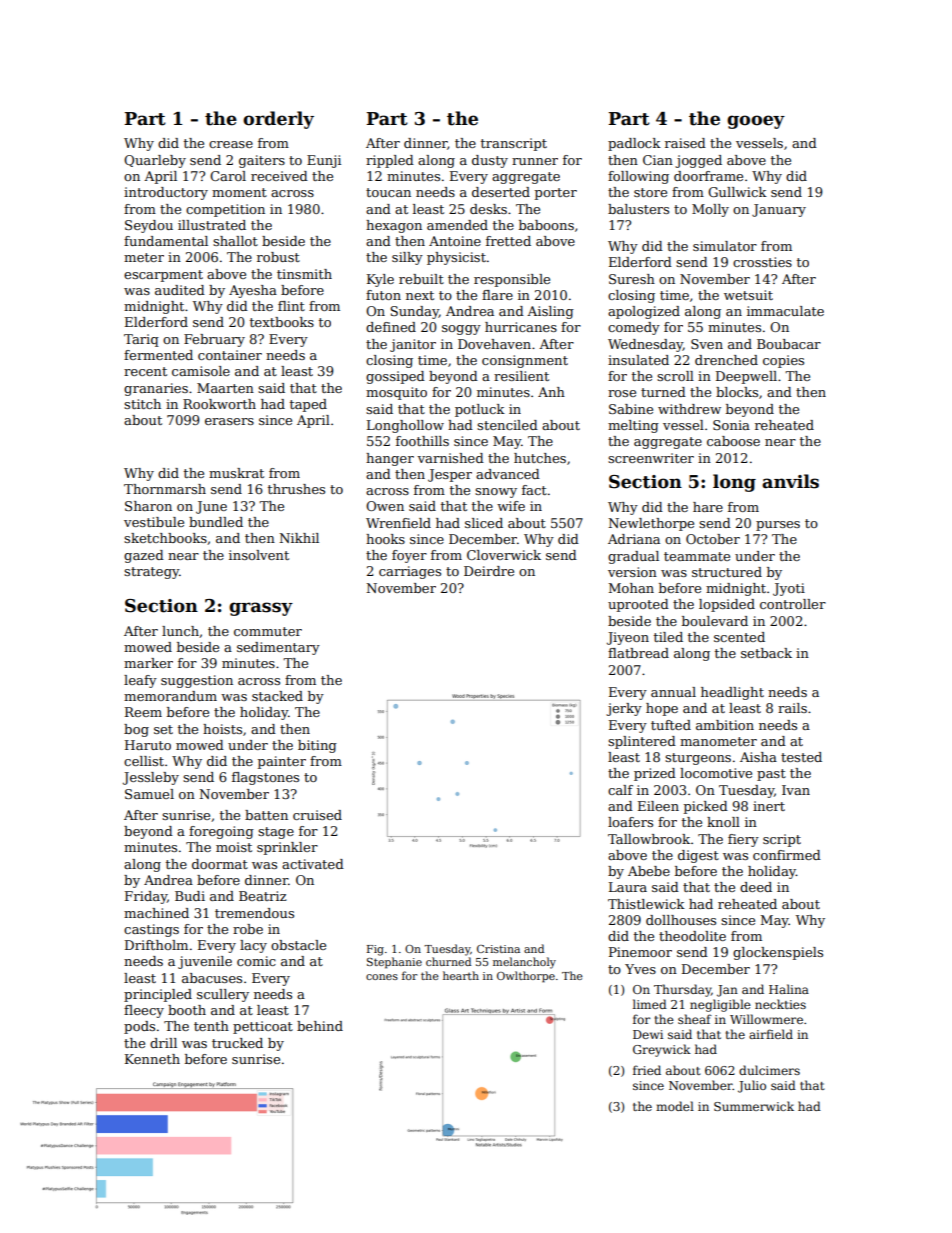 The width and height of the screenshot is (952, 1233). I want to click on physicist, so click(456, 258).
